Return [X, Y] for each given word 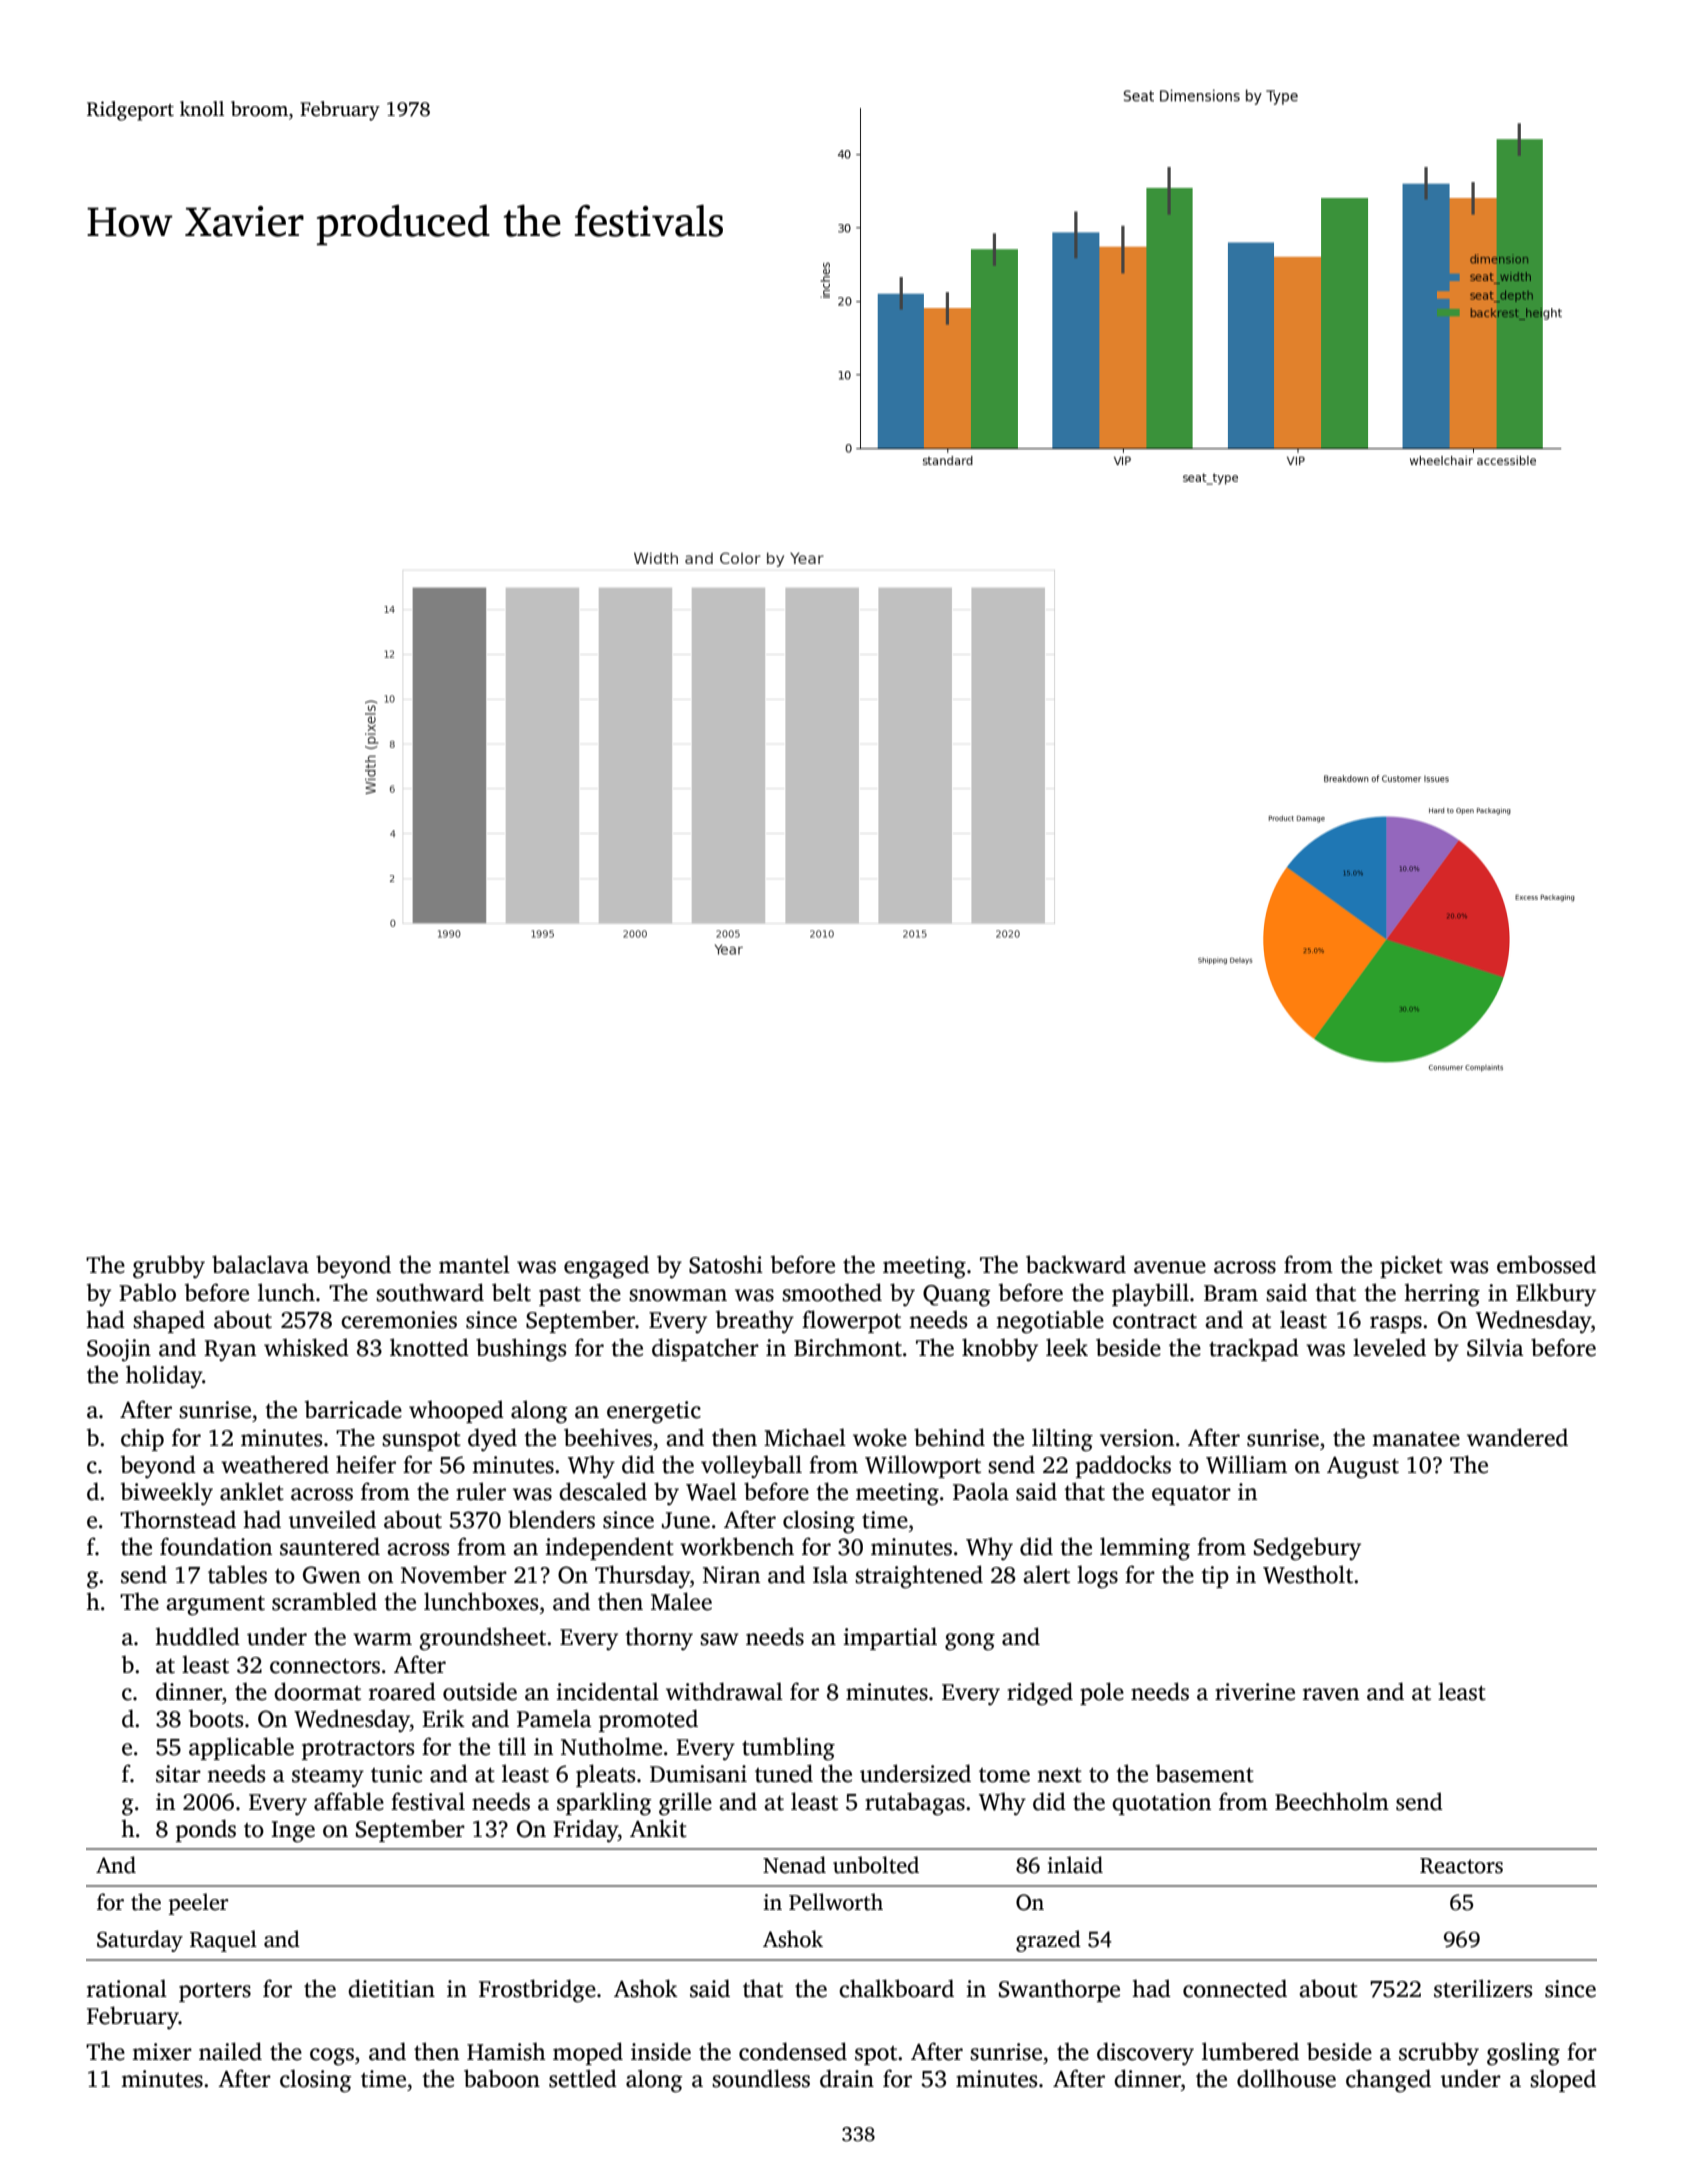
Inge [293, 1832]
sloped [1563, 2080]
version [1137, 1438]
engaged [606, 1267]
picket [1411, 1266]
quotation [1161, 1804]
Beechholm [1332, 1801]
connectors [325, 1666]
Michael [805, 1437]
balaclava [260, 1264]
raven [1331, 1694]
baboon [502, 2078]
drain [847, 2078]
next [1059, 1775]
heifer [366, 1464]
